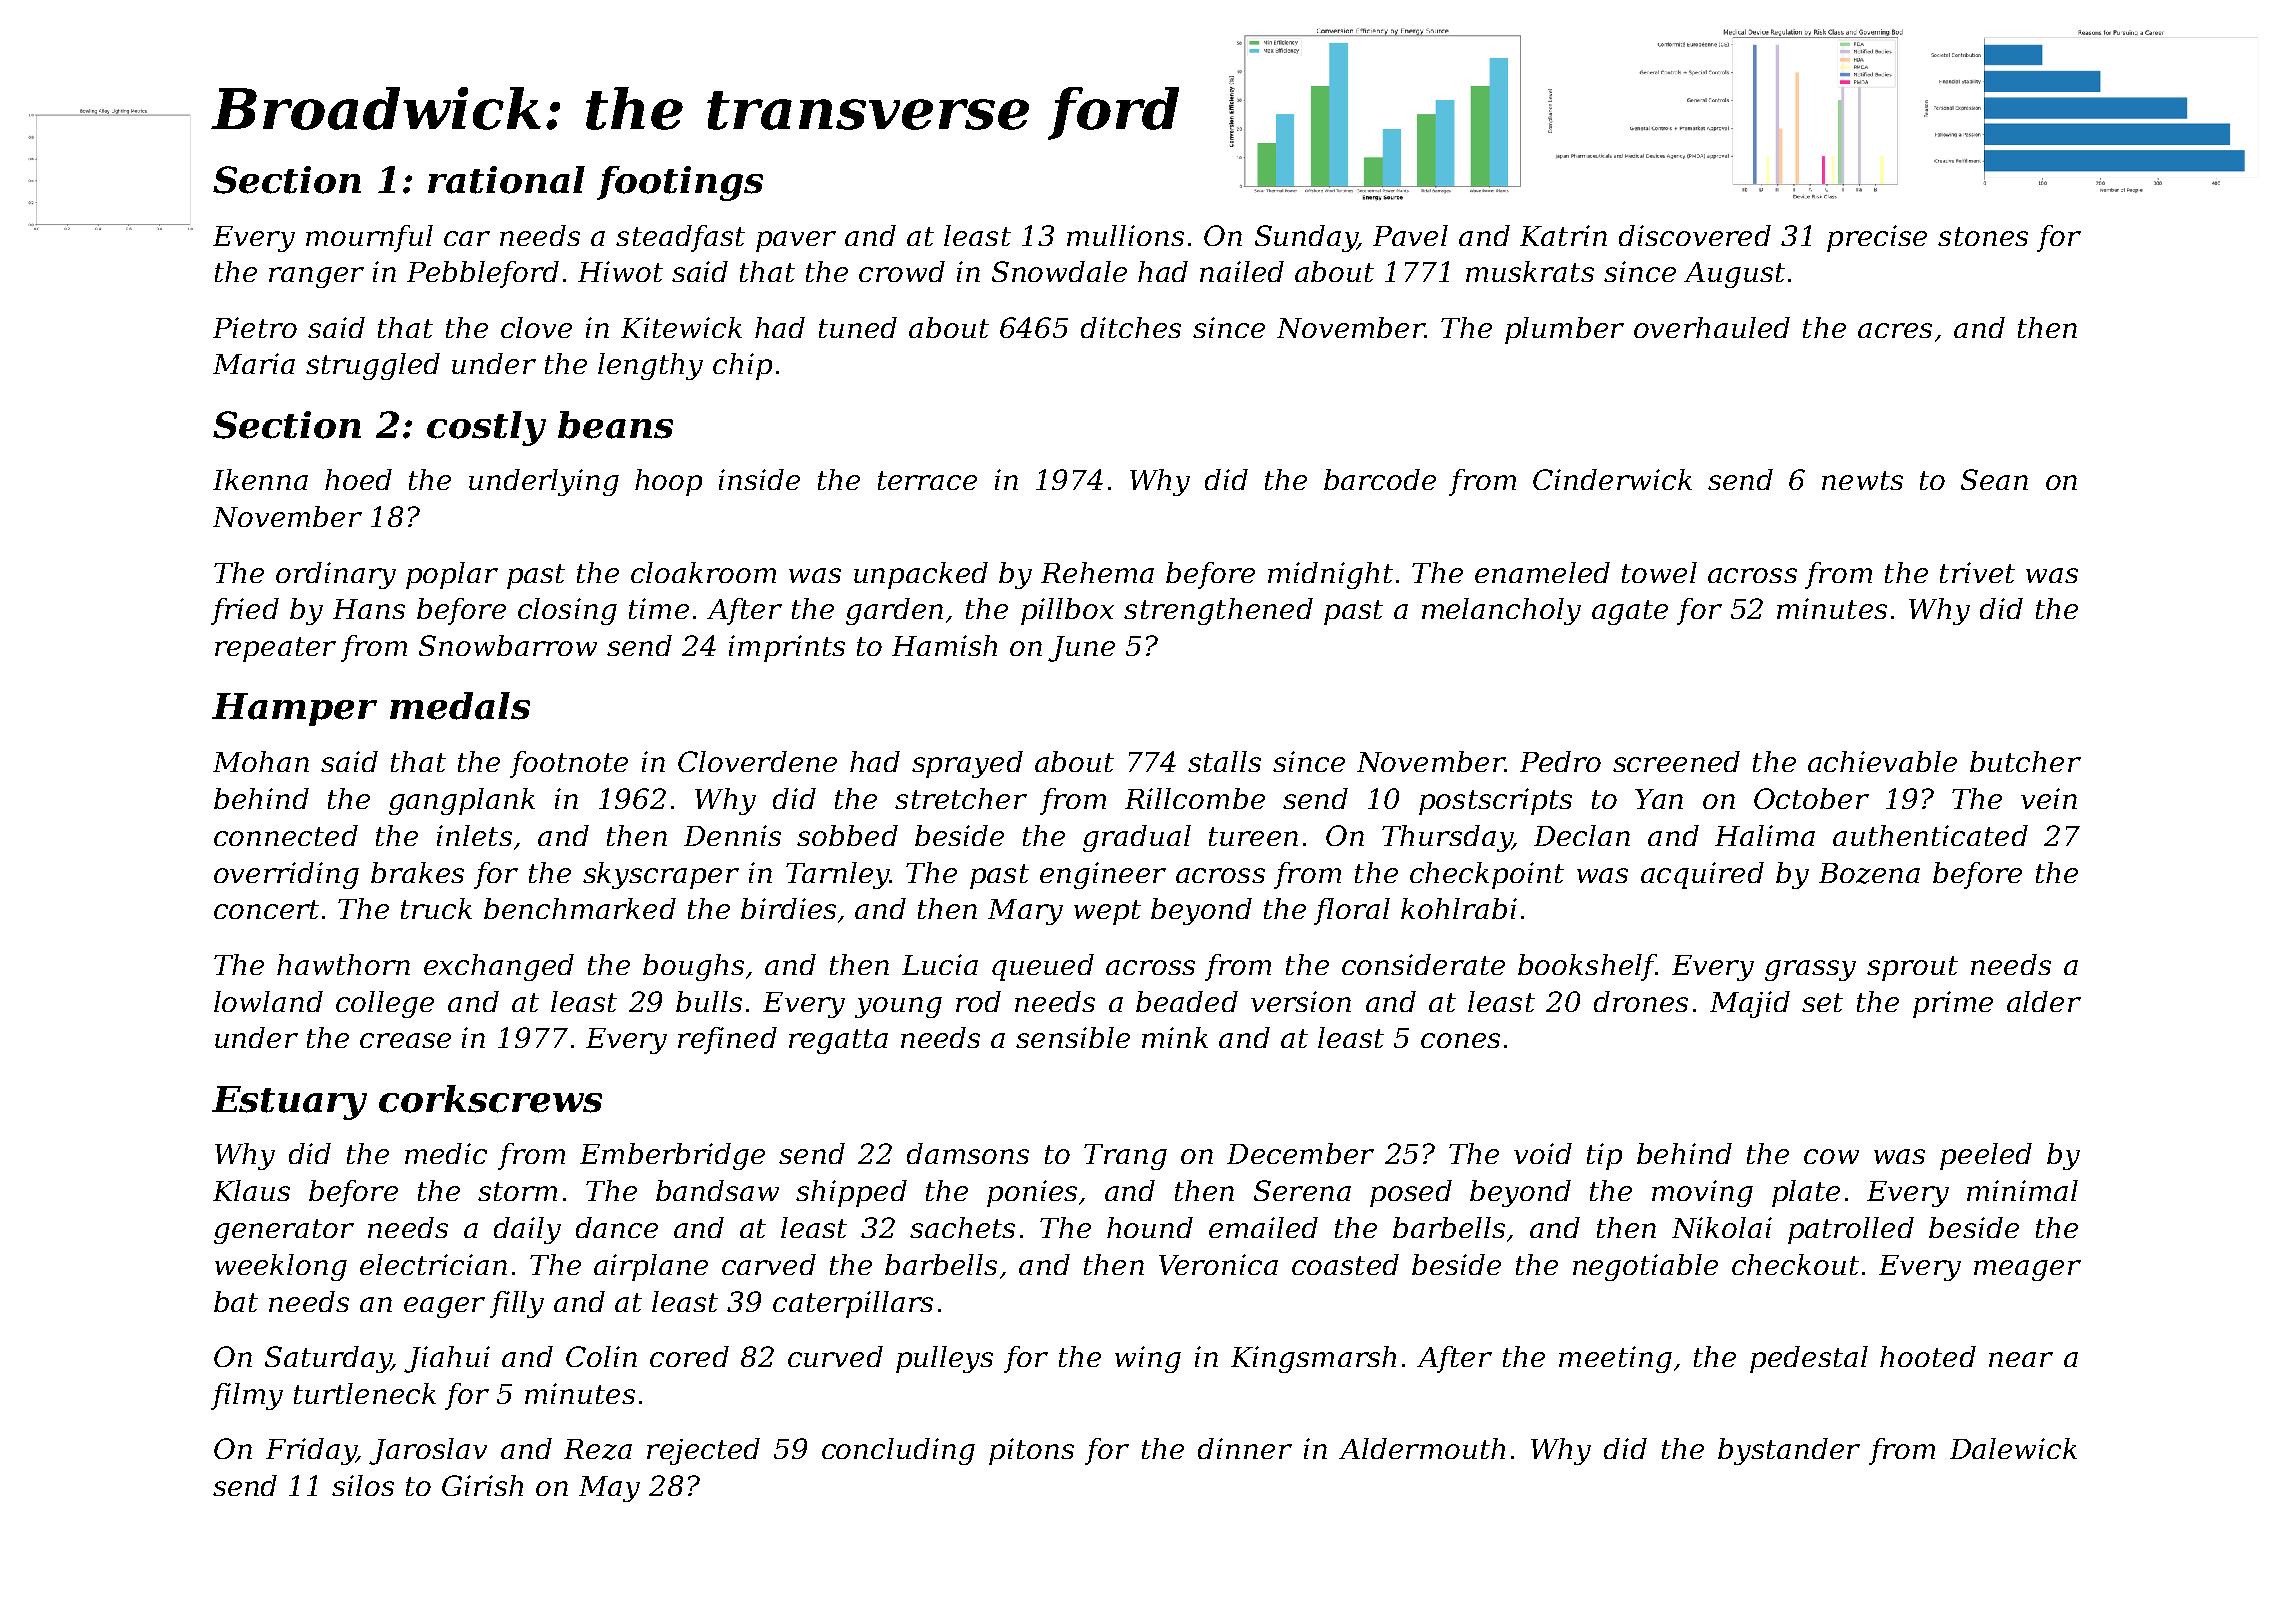  Describe the element at coordinates (598, 1449) in the document. I see `Reza` at that location.
